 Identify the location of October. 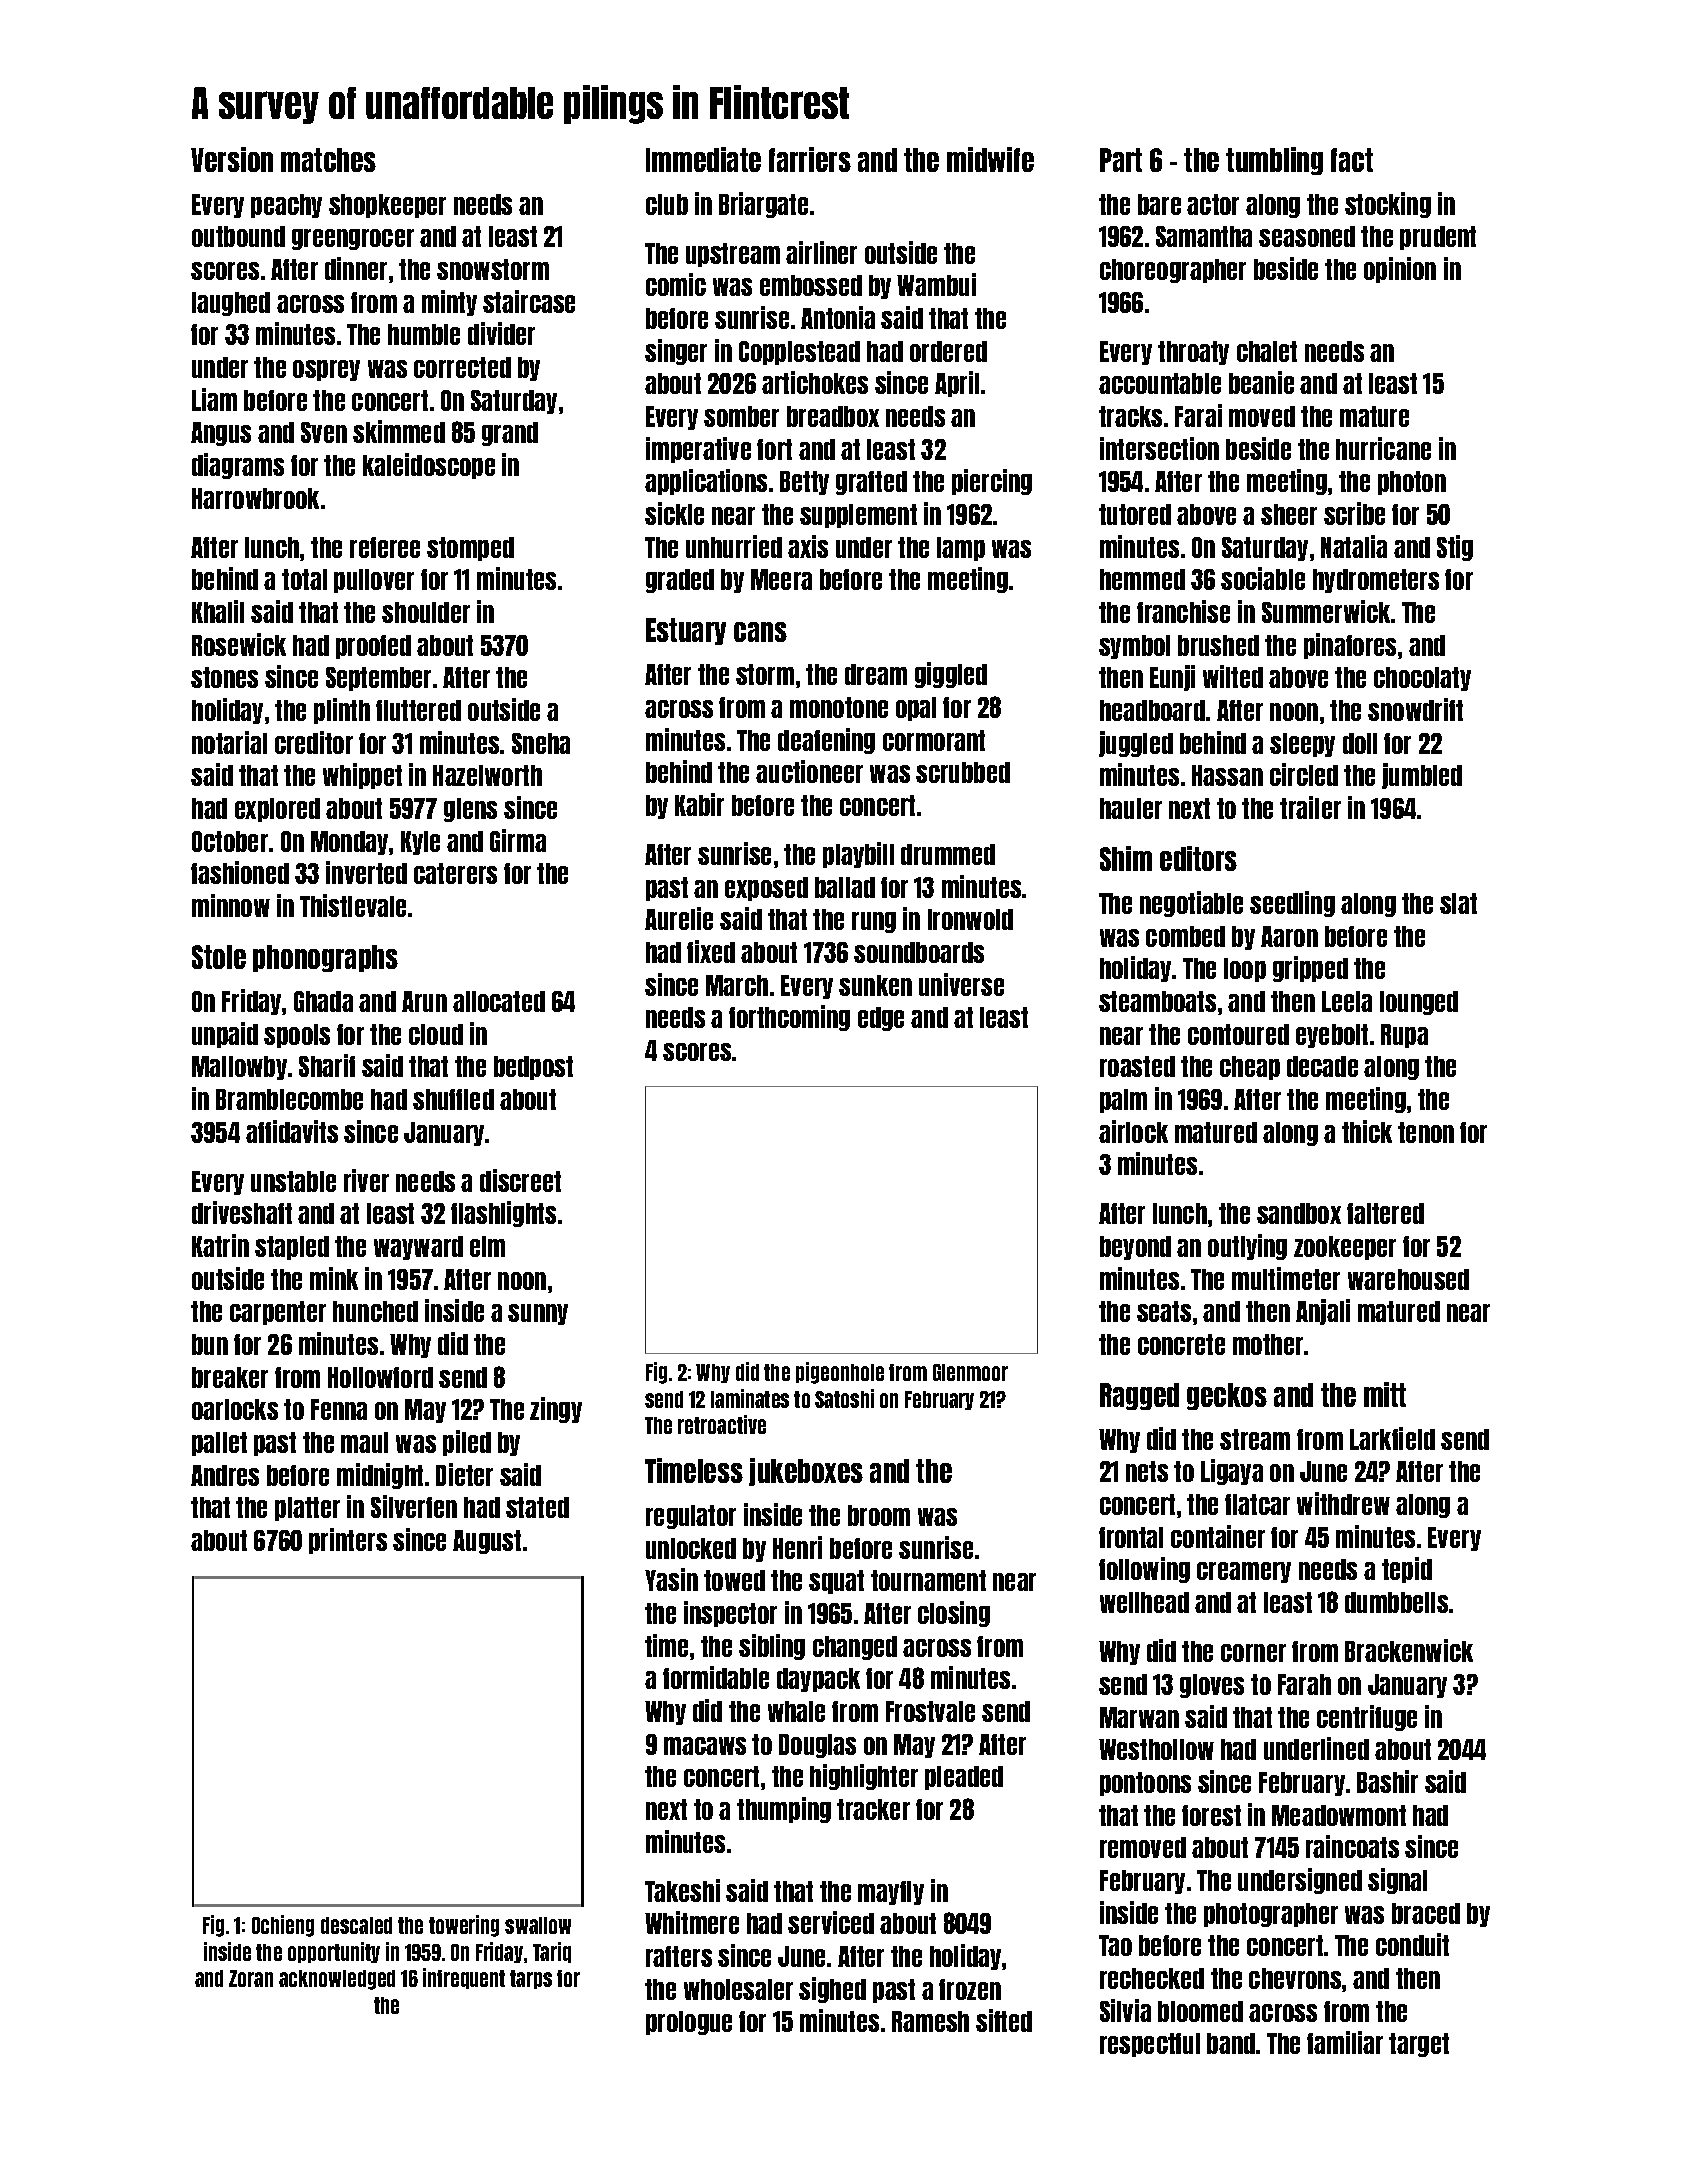
(230, 841).
